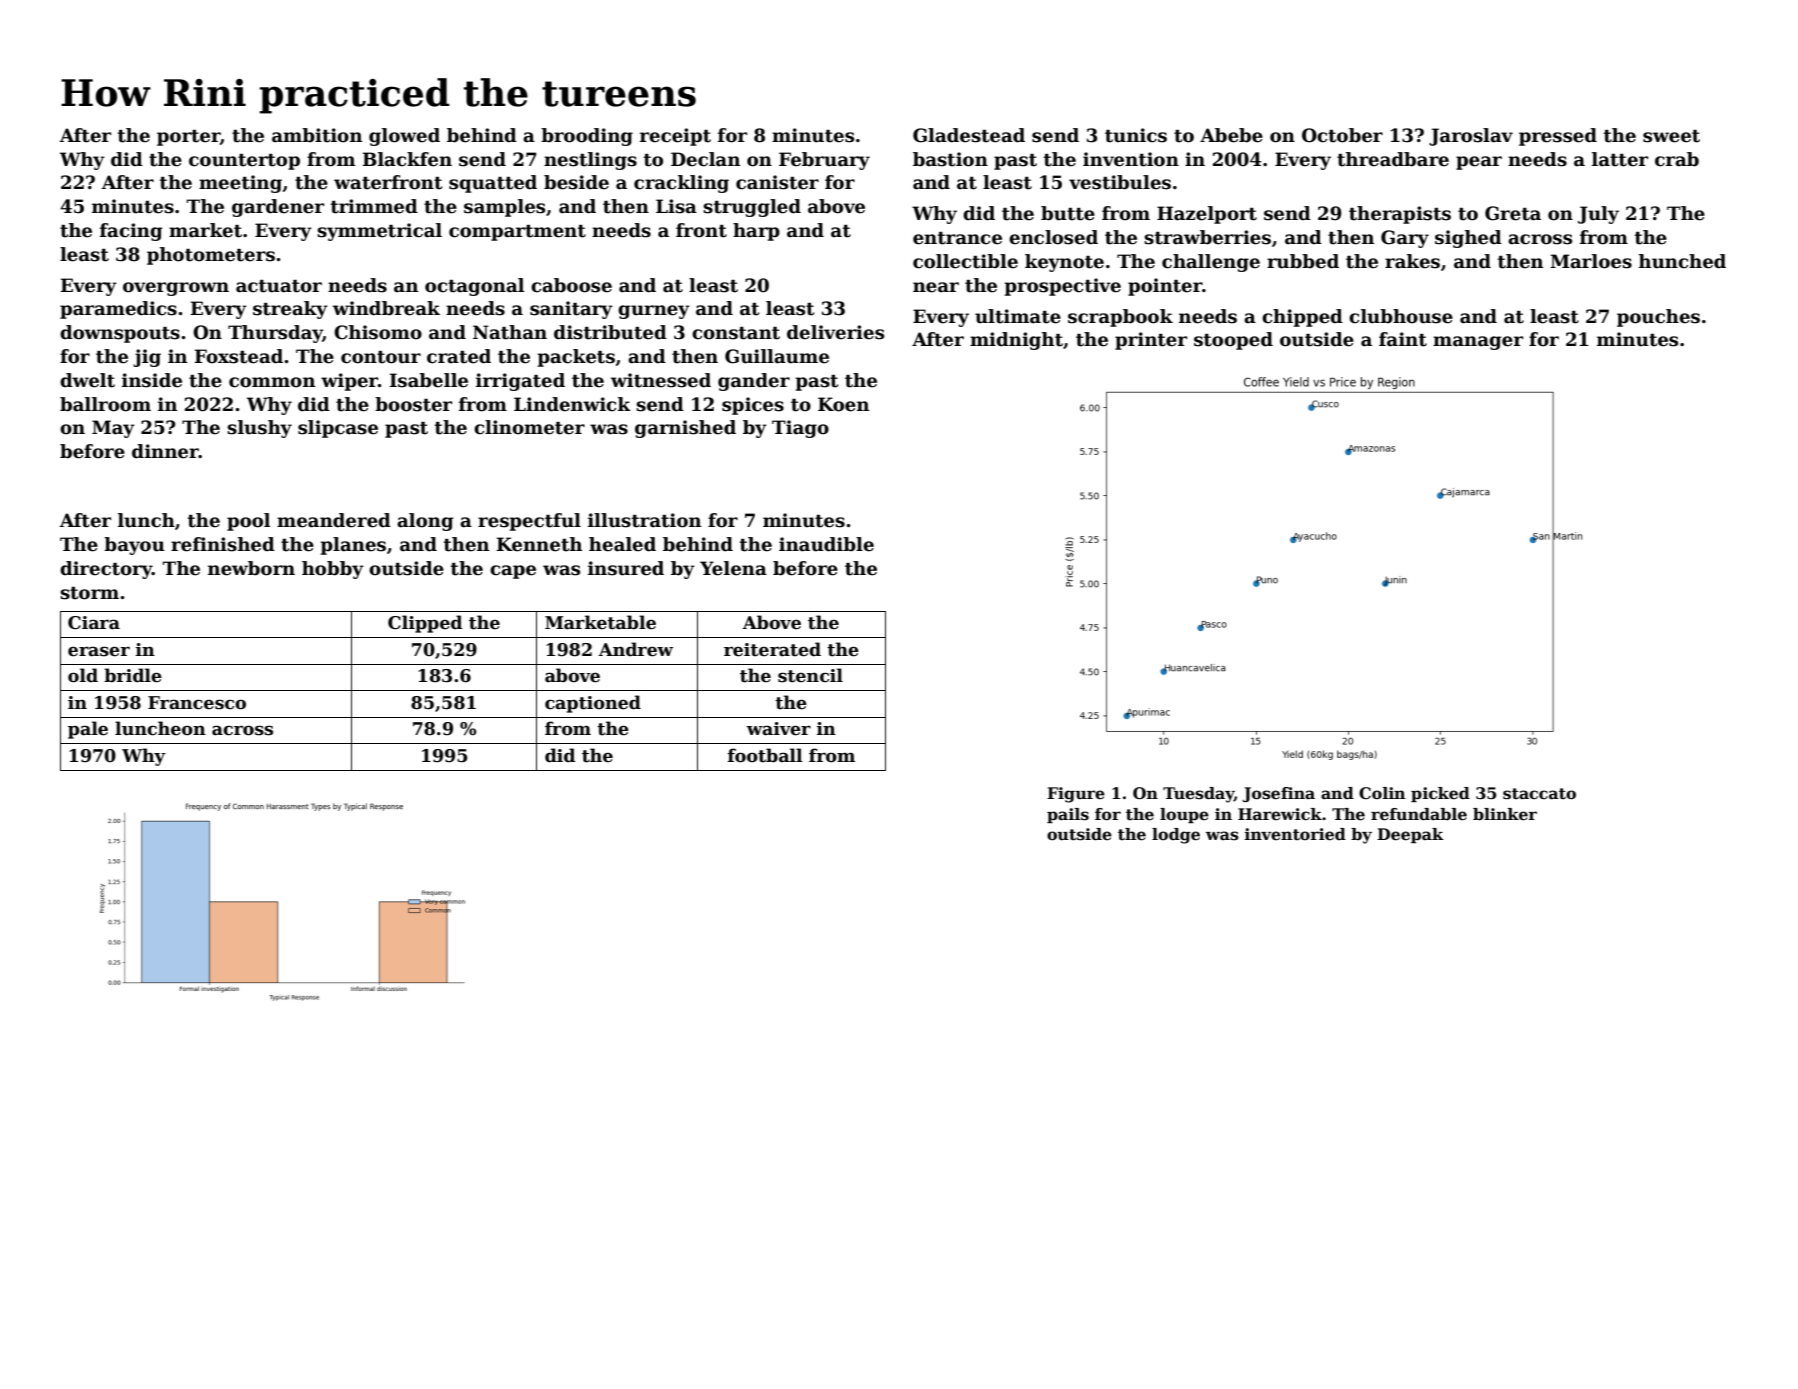 This document has width=1798, height=1389. What do you see at coordinates (810, 675) in the document?
I see `stencil` at bounding box center [810, 675].
